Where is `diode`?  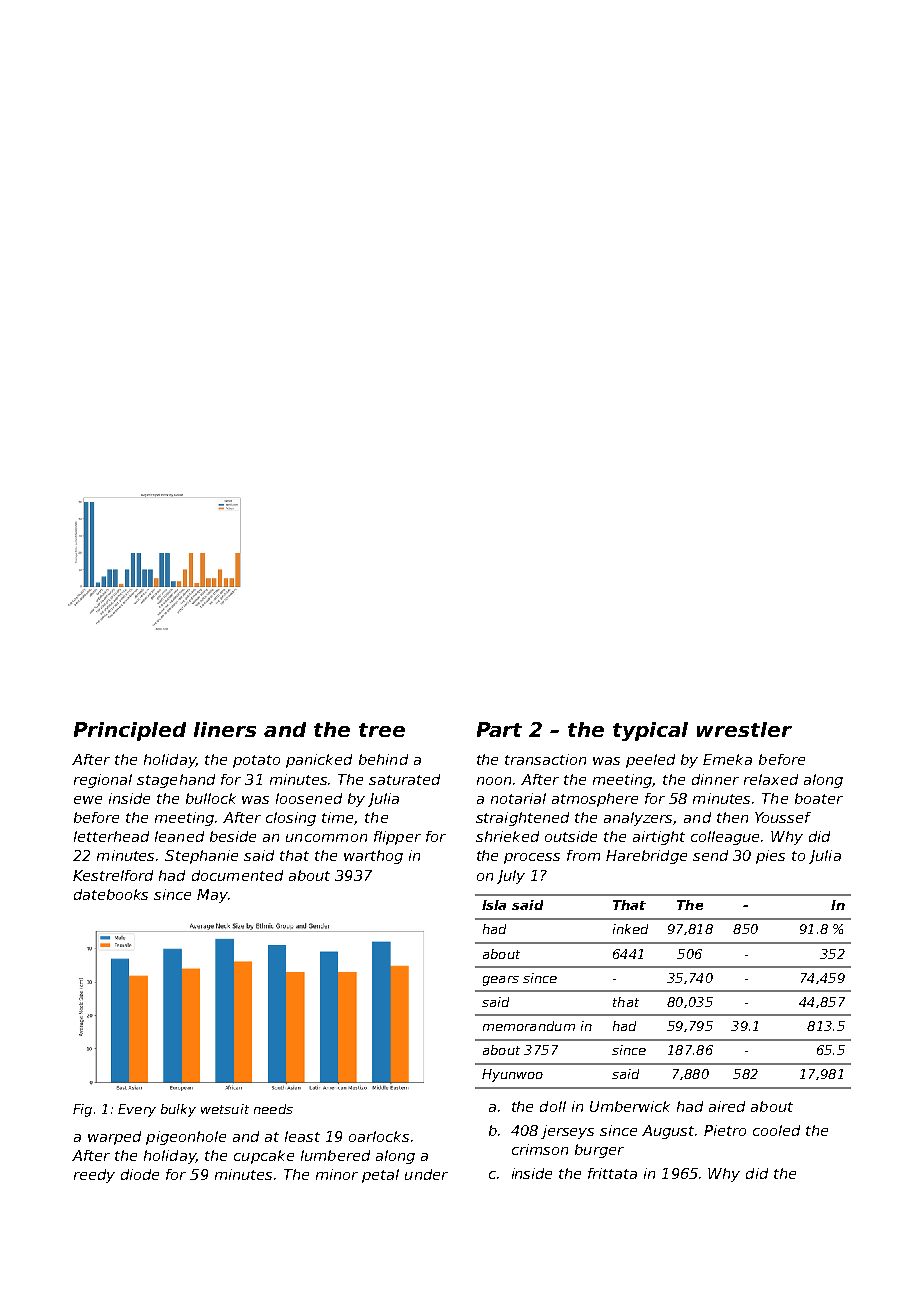
diode is located at coordinates (140, 1174).
